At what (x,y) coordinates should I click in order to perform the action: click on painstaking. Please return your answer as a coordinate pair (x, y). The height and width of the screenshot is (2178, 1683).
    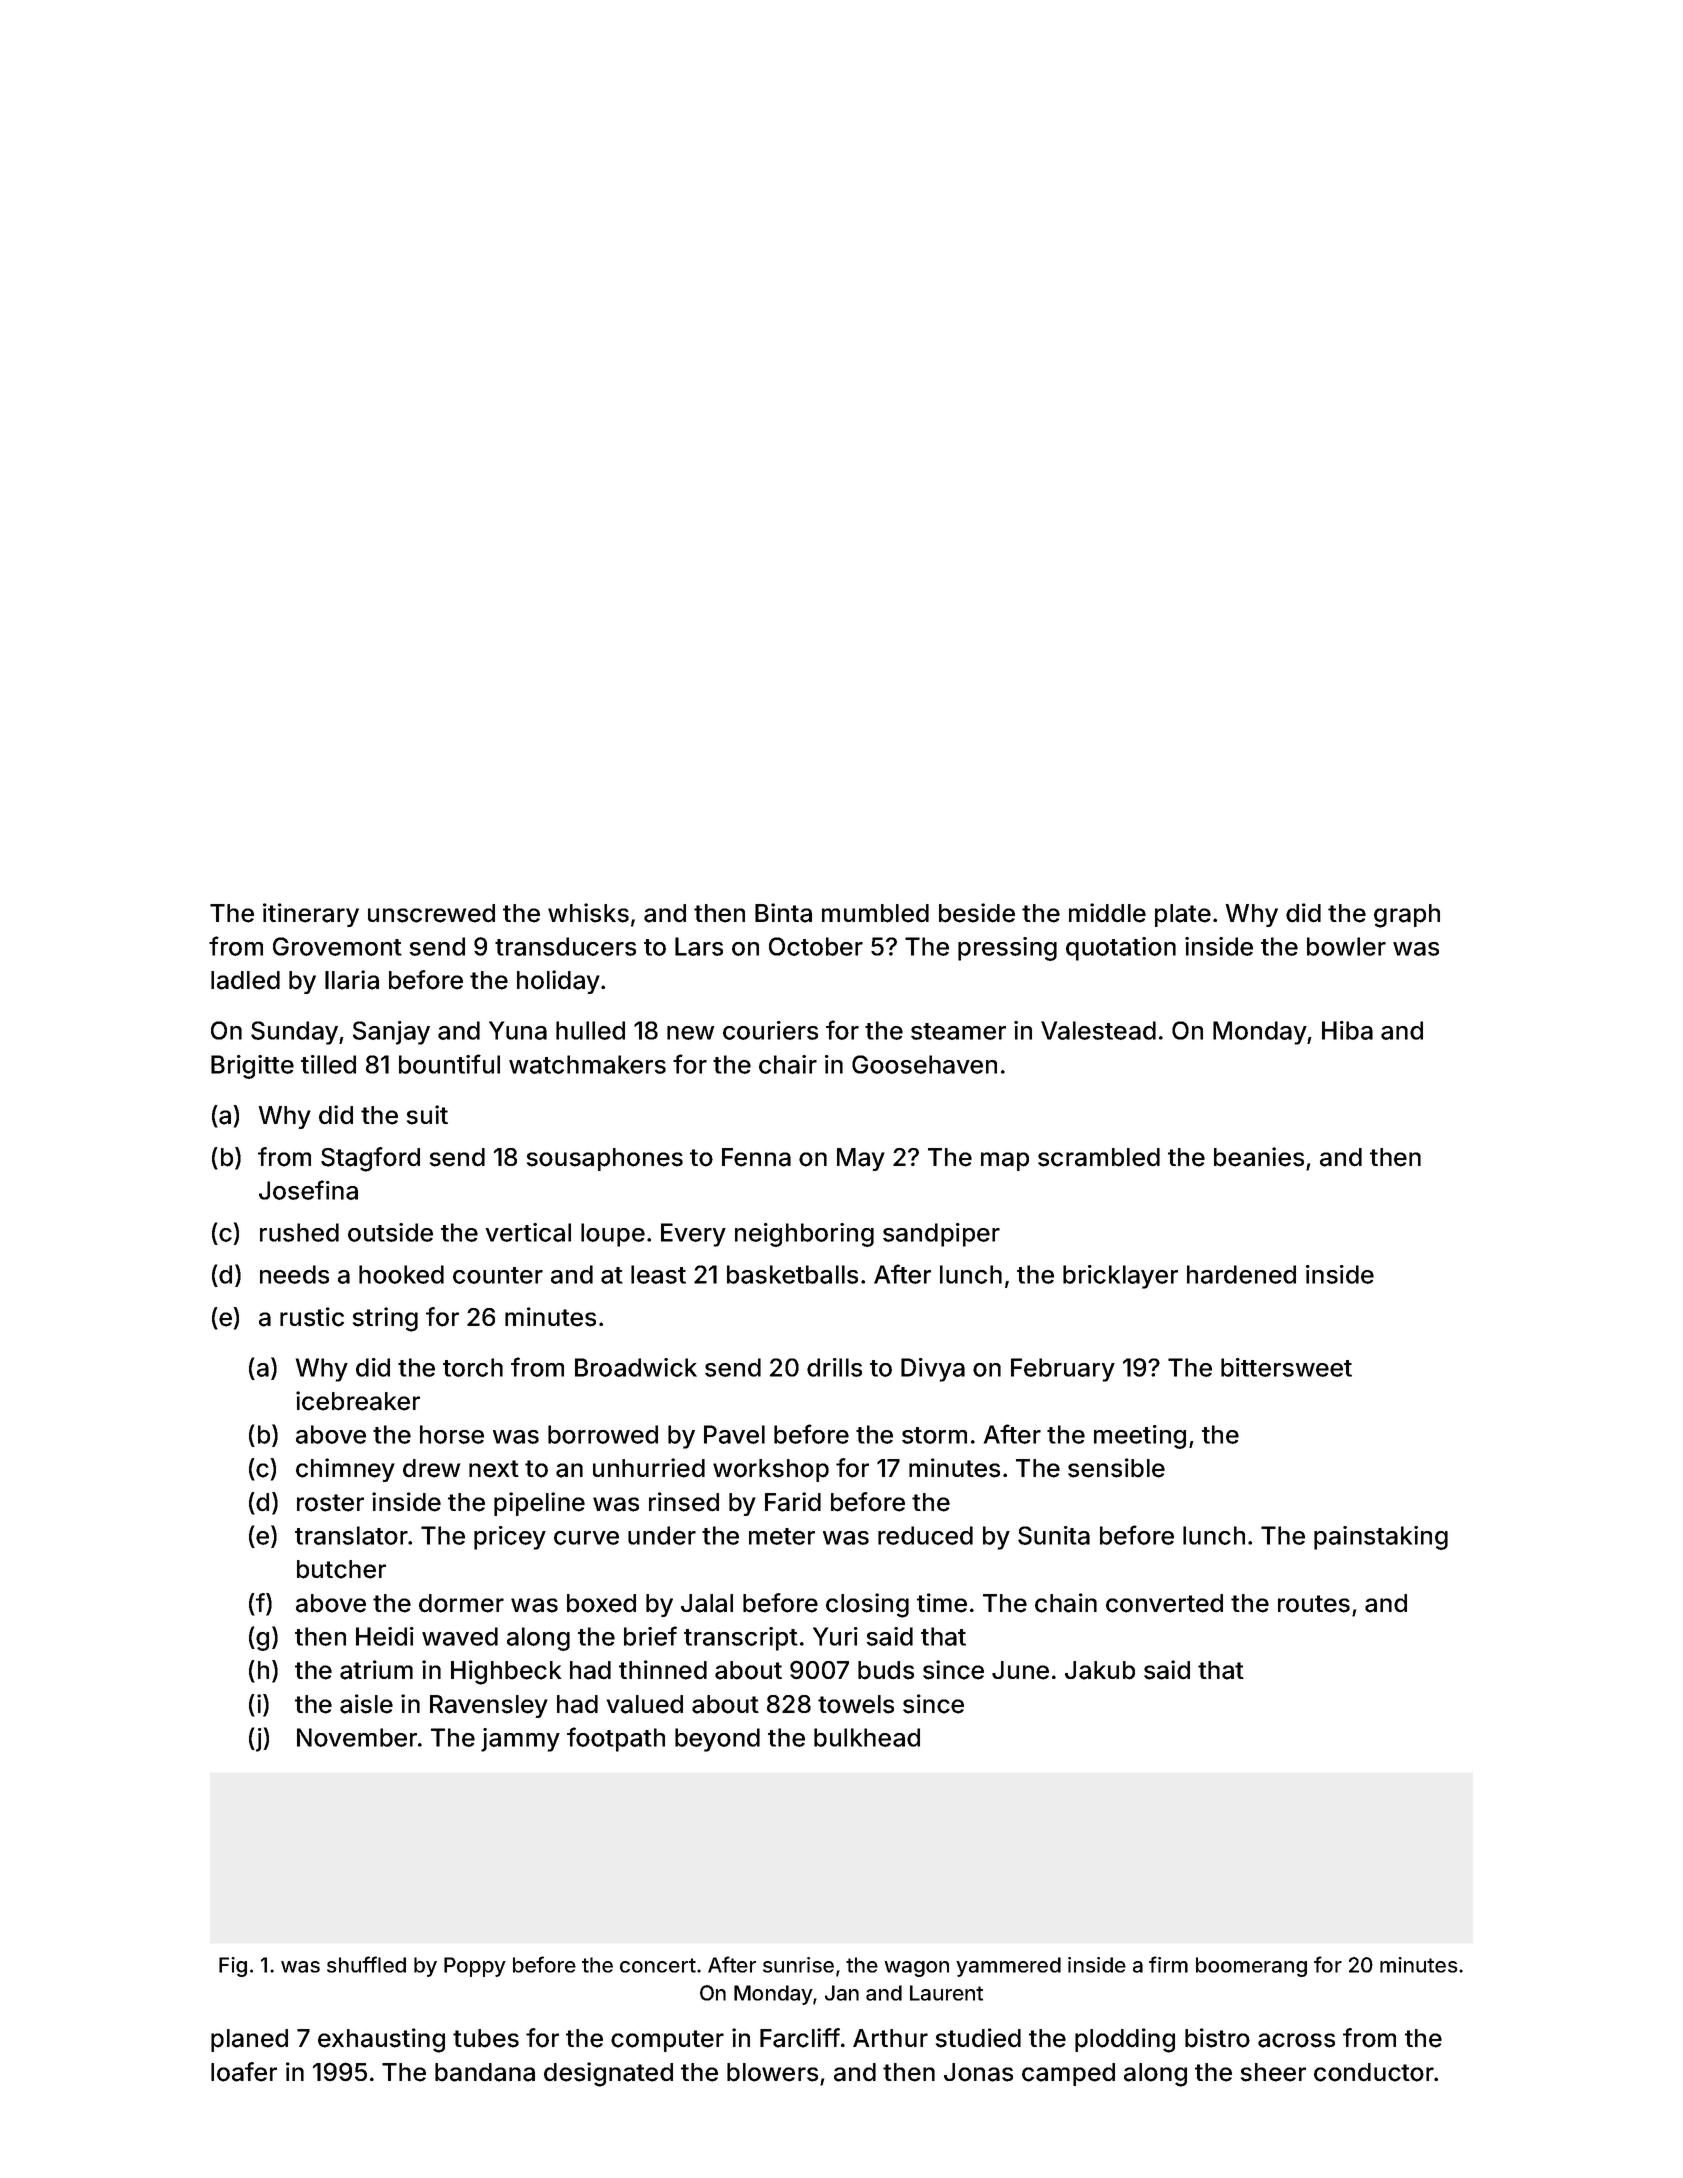
    Looking at the image, I should click on (1381, 1538).
